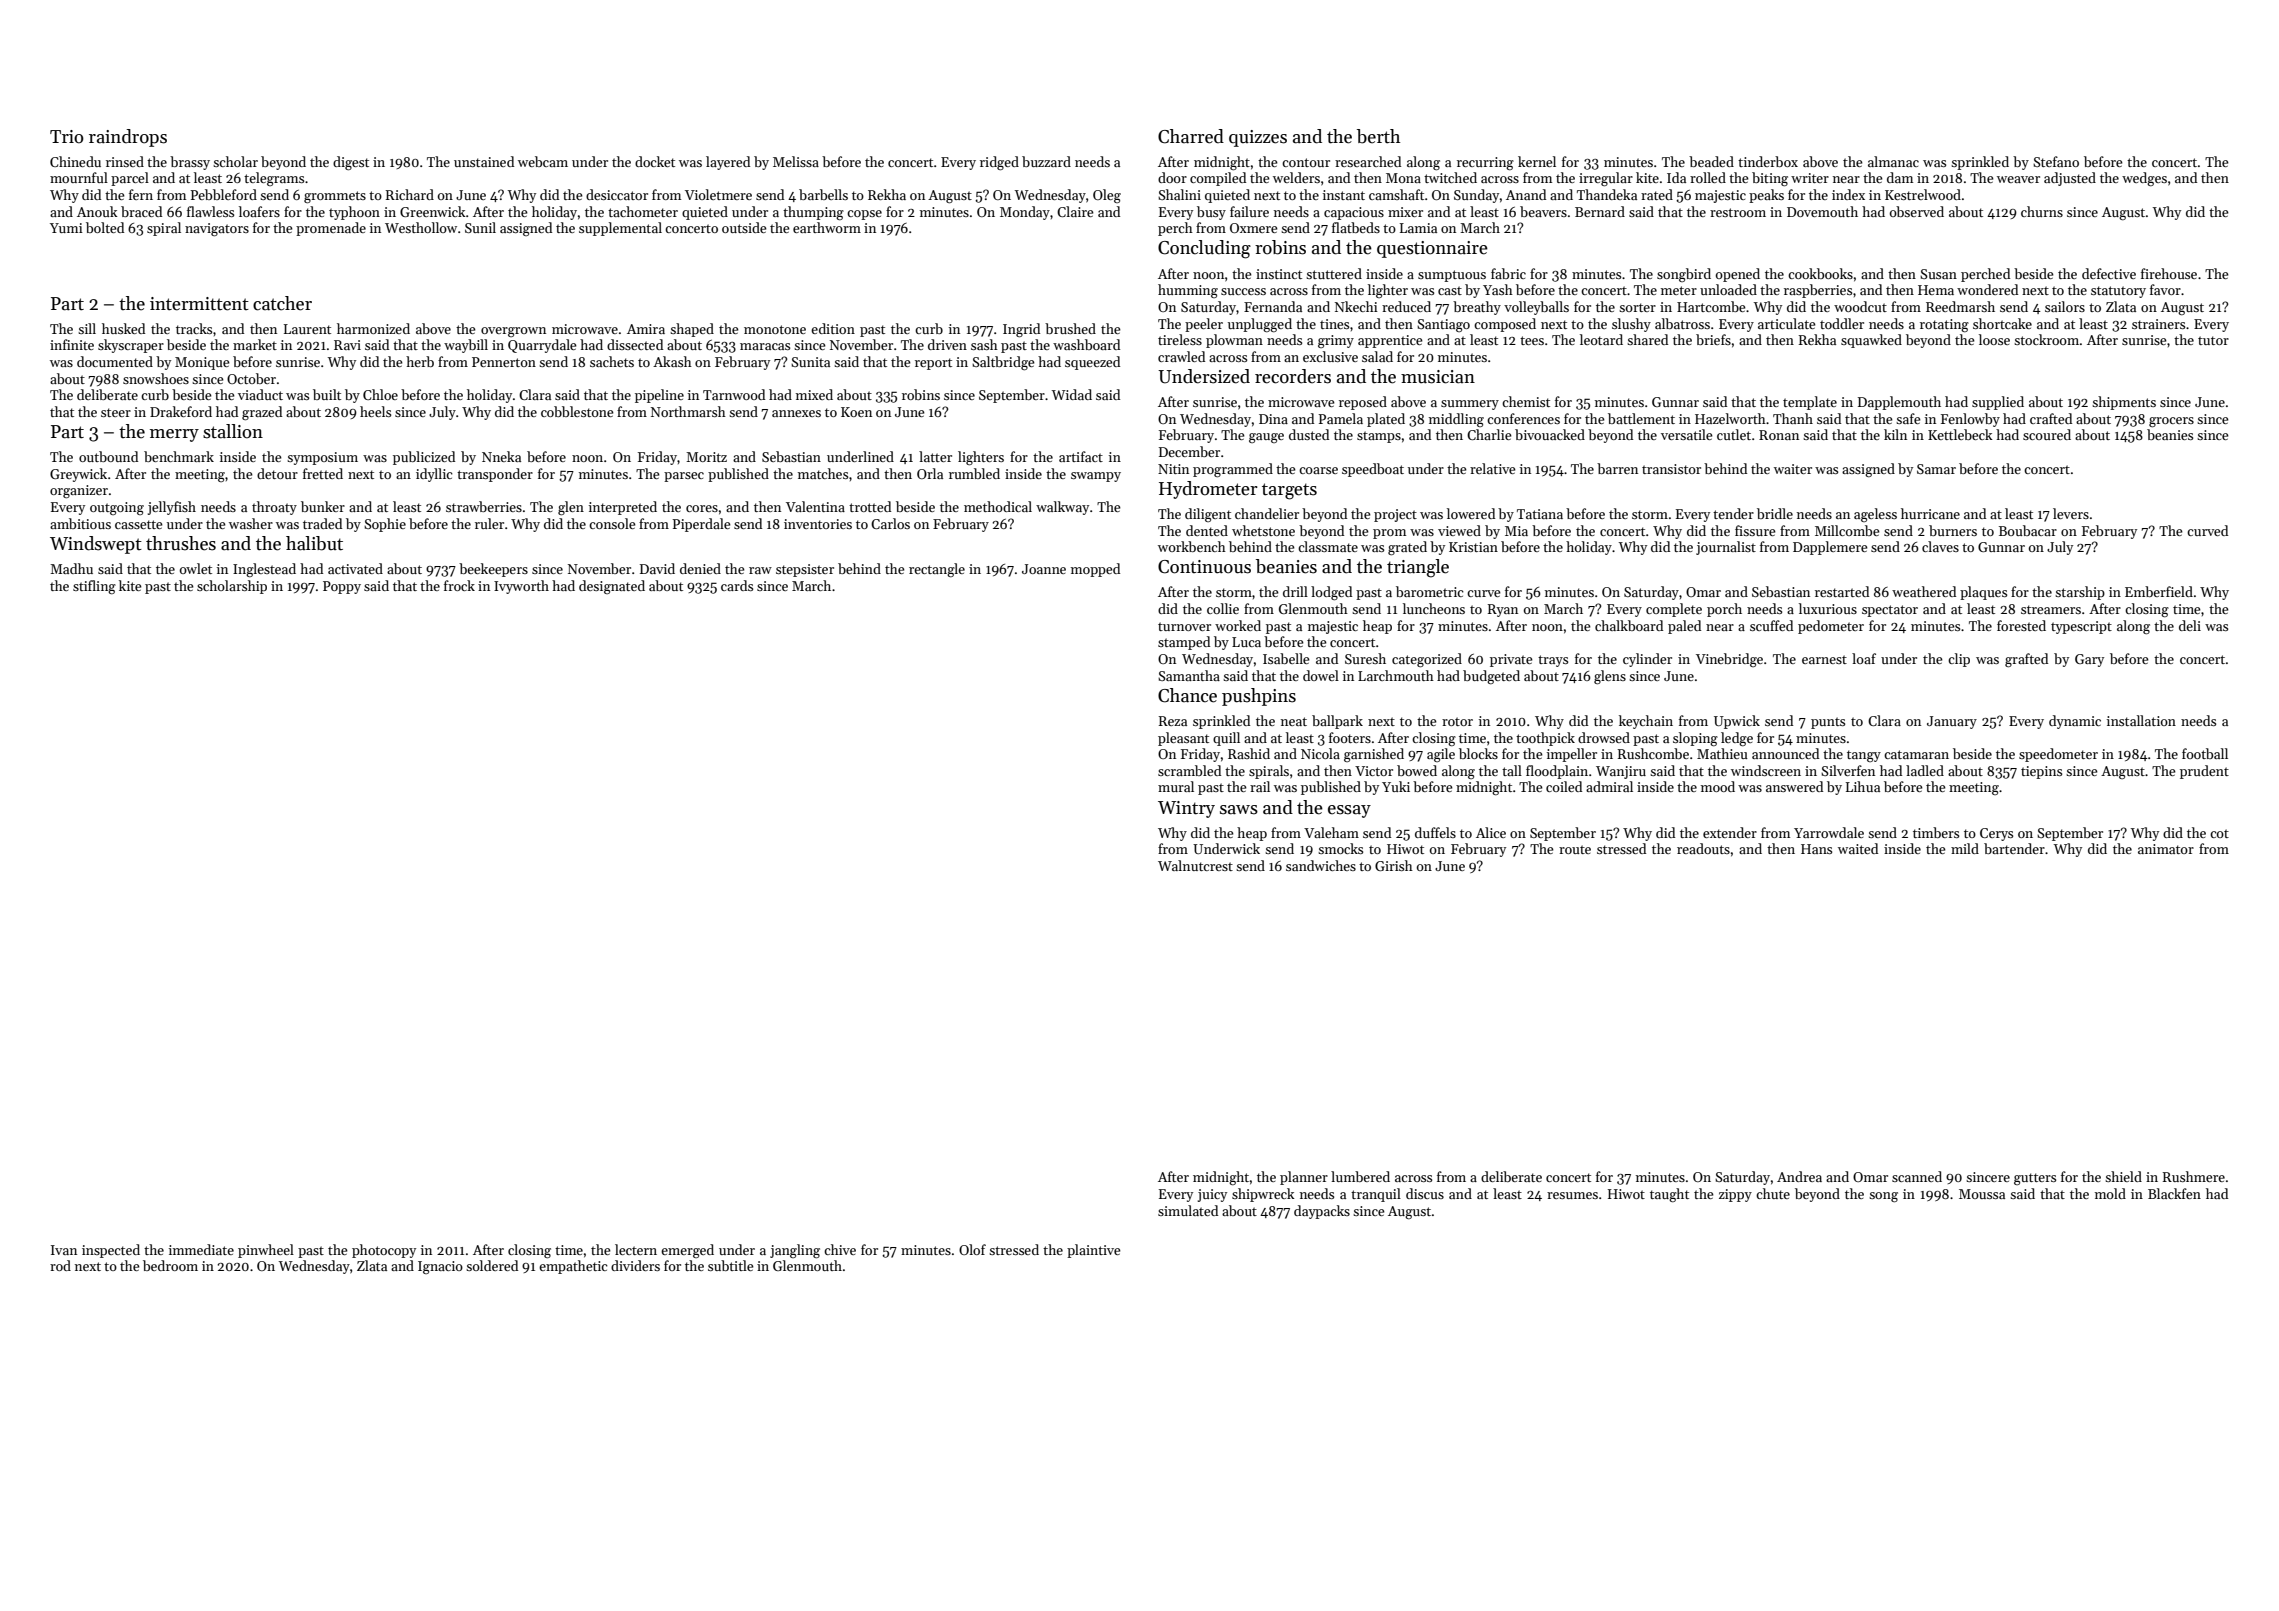 The image size is (2279, 1611). I want to click on sandwiches, so click(1321, 865).
